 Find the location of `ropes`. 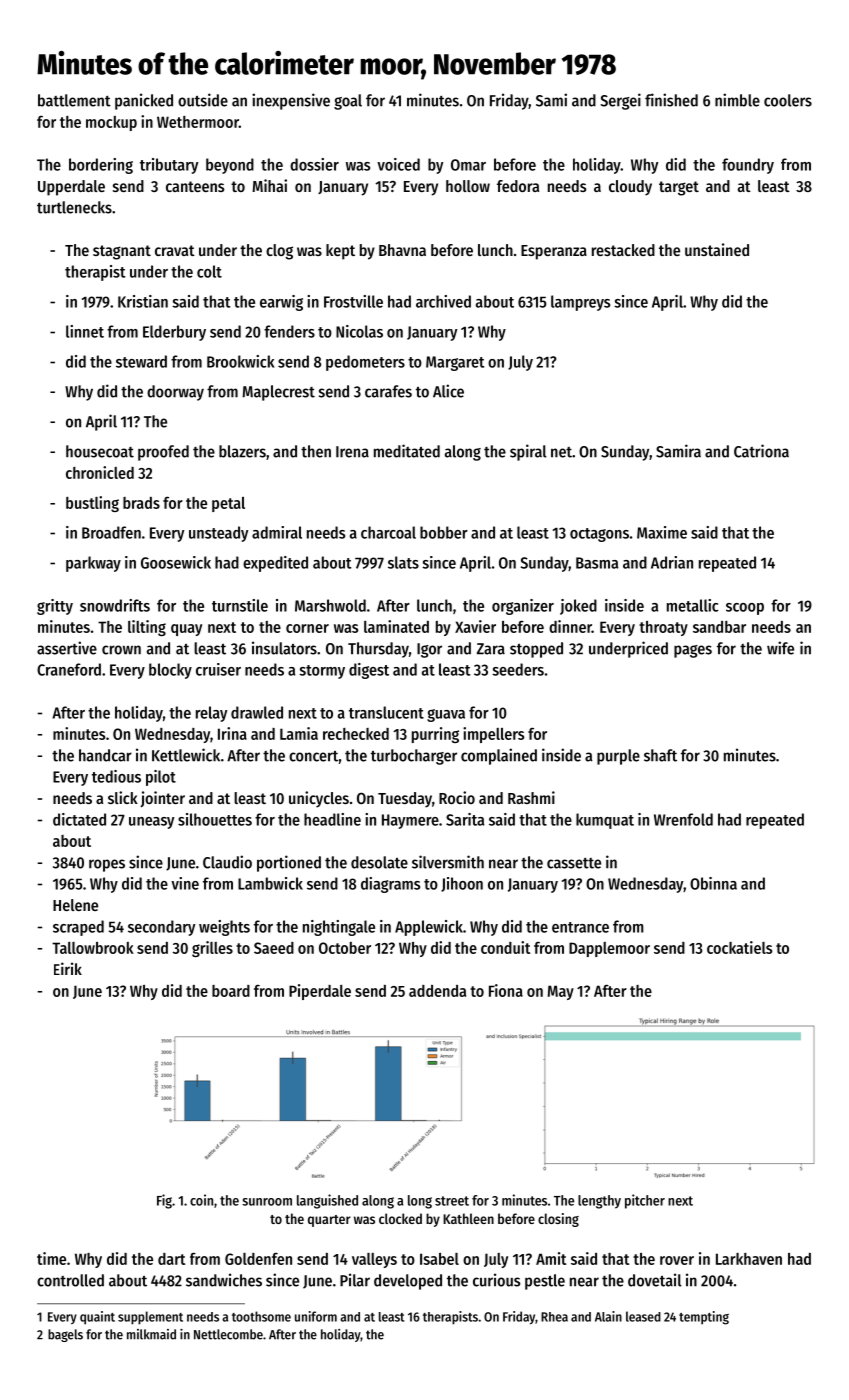

ropes is located at coordinates (107, 865).
